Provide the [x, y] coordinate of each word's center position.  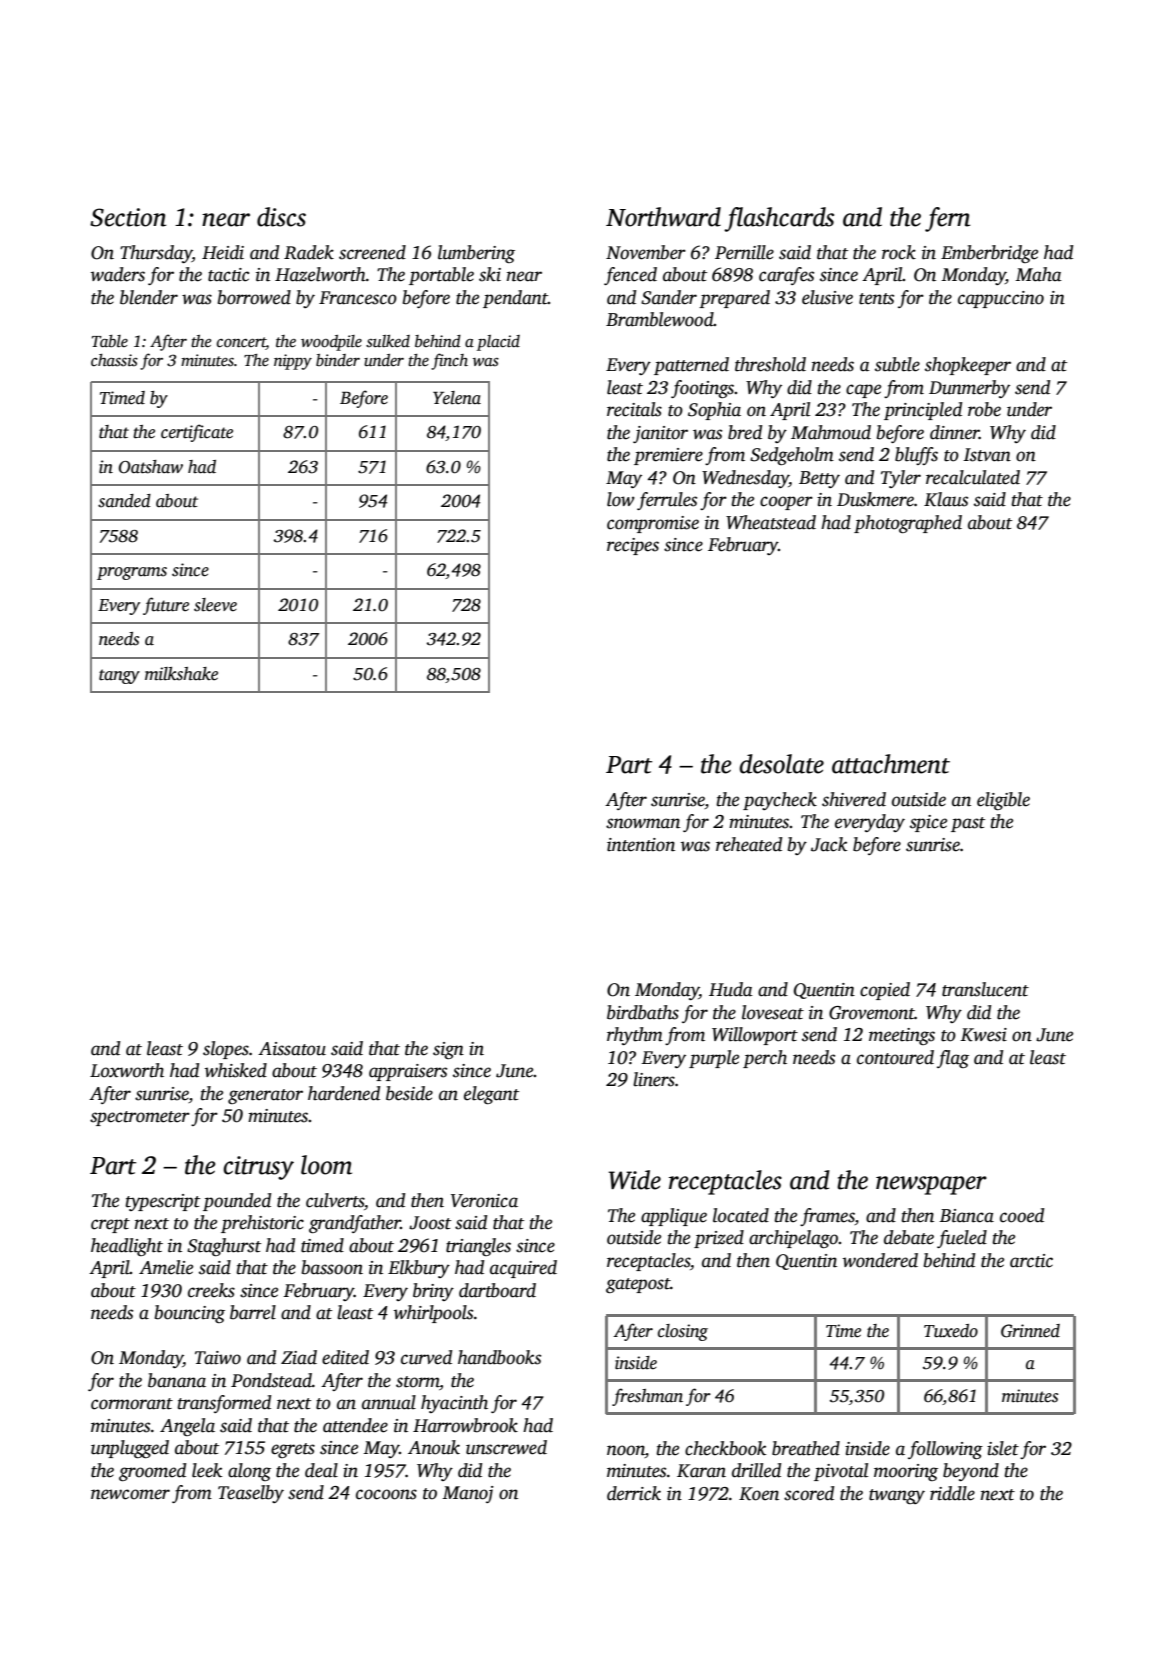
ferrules [667, 501]
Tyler [901, 479]
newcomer [130, 1494]
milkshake [181, 674]
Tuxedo [951, 1331]
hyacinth [454, 1404]
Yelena [457, 398]
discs [281, 217]
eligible [1003, 801]
